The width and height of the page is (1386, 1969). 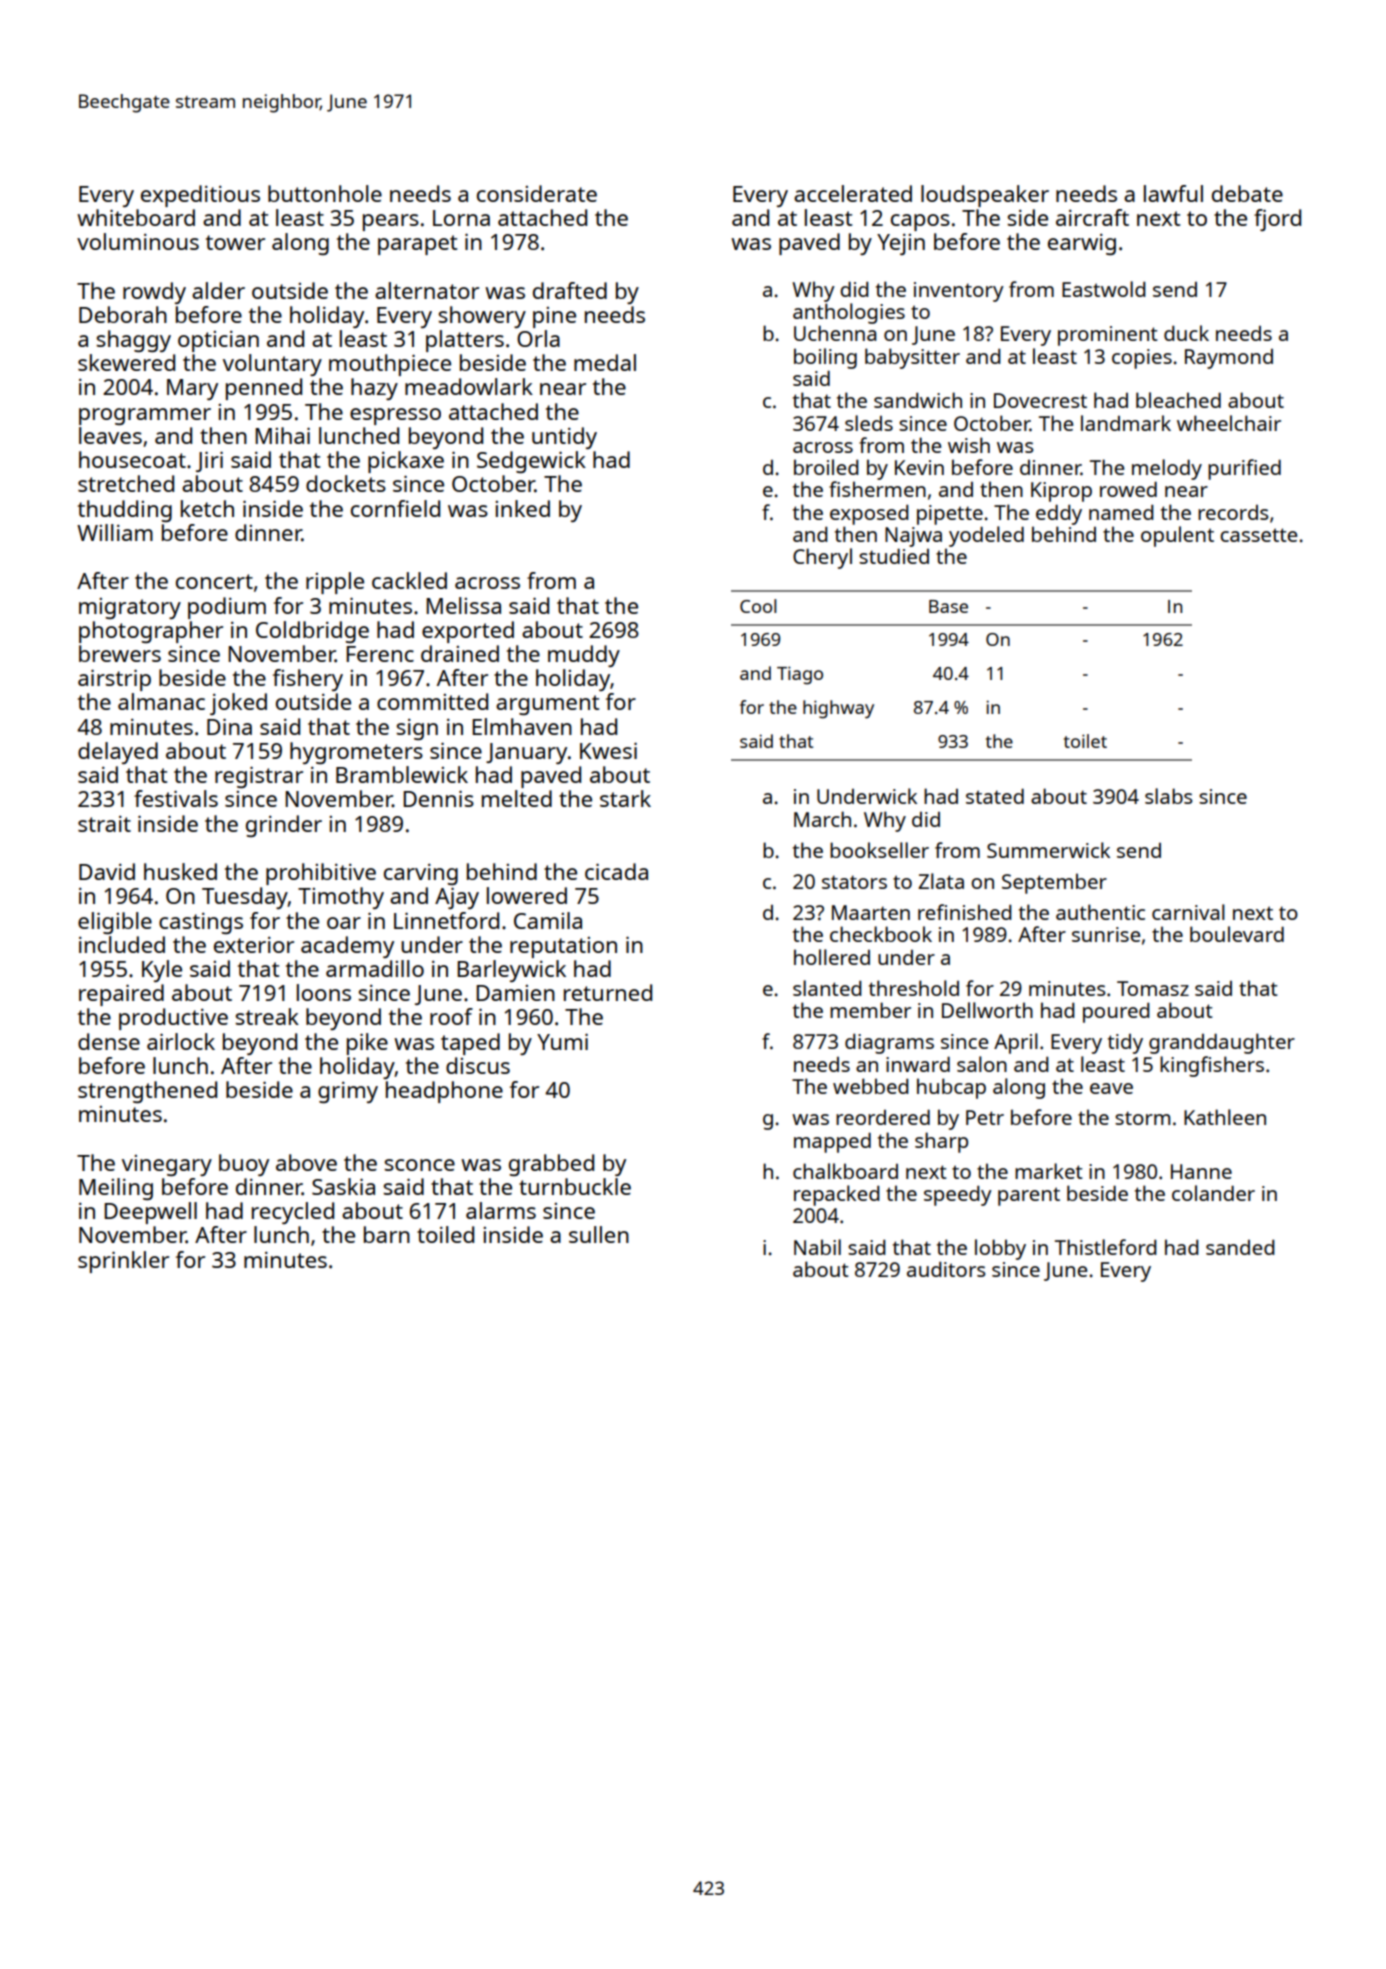 What do you see at coordinates (391, 222) in the page?
I see `pears` at bounding box center [391, 222].
